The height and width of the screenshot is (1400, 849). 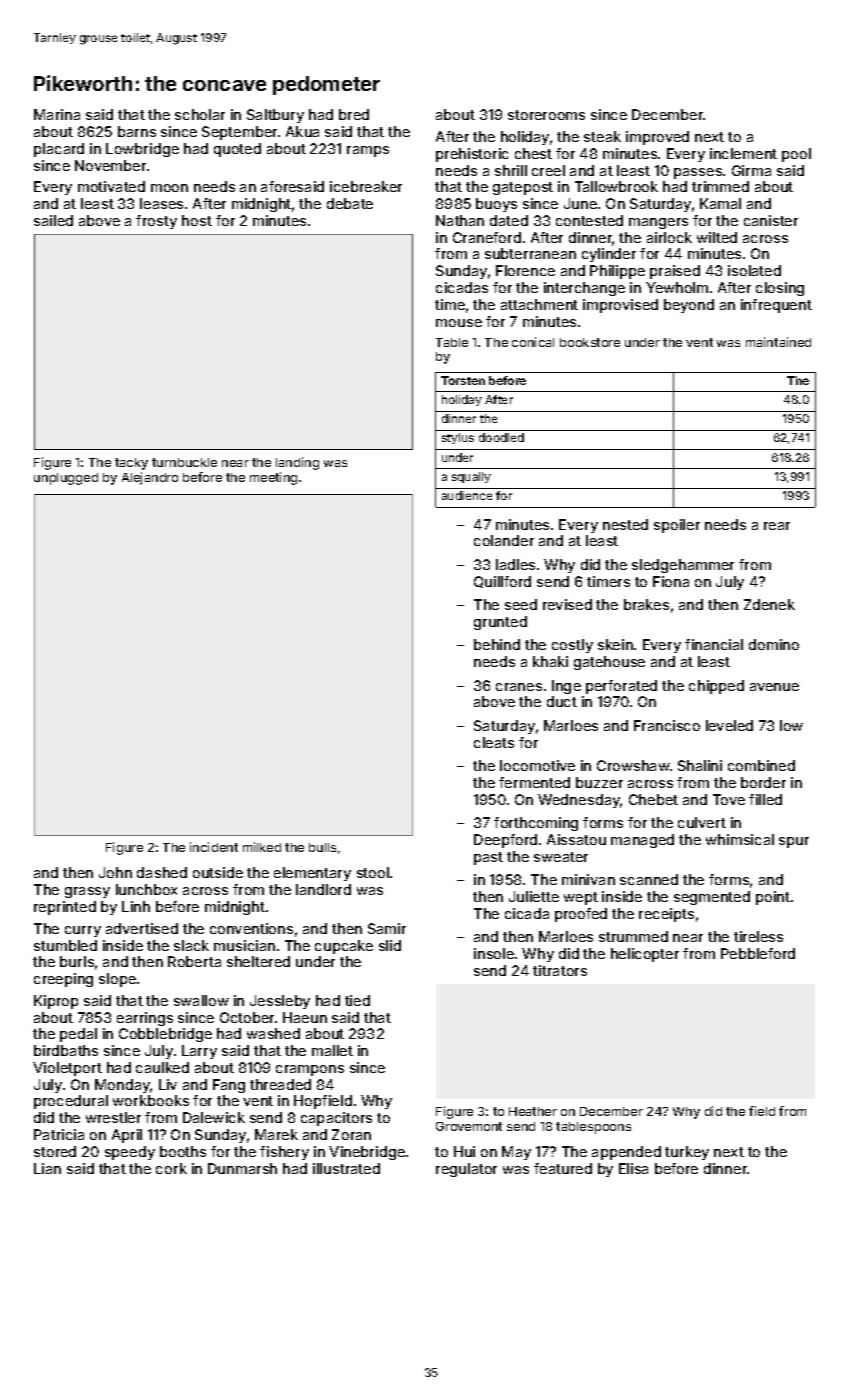 What do you see at coordinates (687, 1153) in the screenshot?
I see `turkey` at bounding box center [687, 1153].
